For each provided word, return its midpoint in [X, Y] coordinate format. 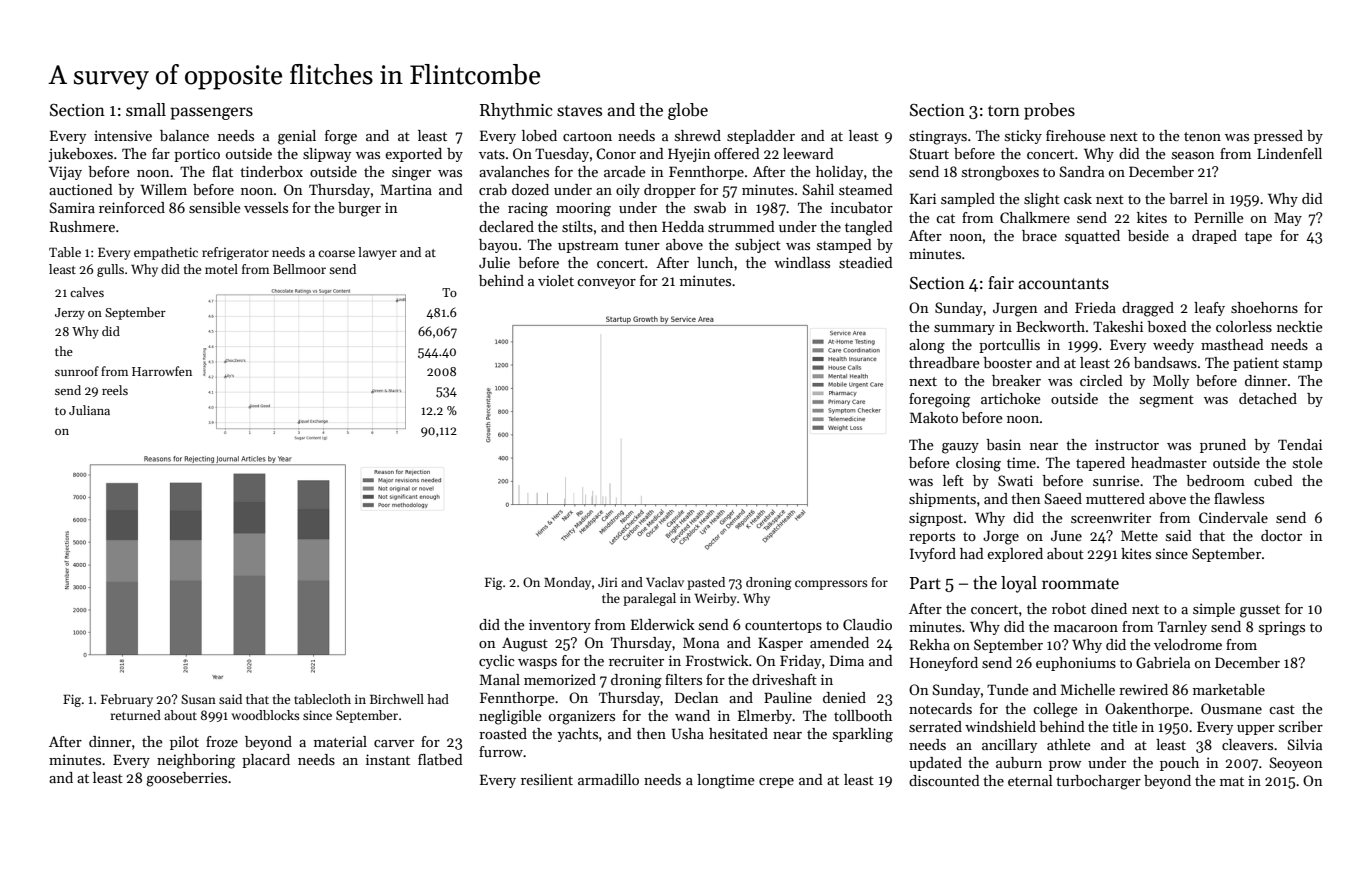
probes [1049, 111]
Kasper [780, 644]
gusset [1260, 611]
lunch [715, 262]
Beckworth [1050, 326]
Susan [198, 699]
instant [388, 759]
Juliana [89, 410]
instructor [1127, 444]
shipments [942, 500]
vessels [266, 207]
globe [688, 111]
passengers [211, 113]
